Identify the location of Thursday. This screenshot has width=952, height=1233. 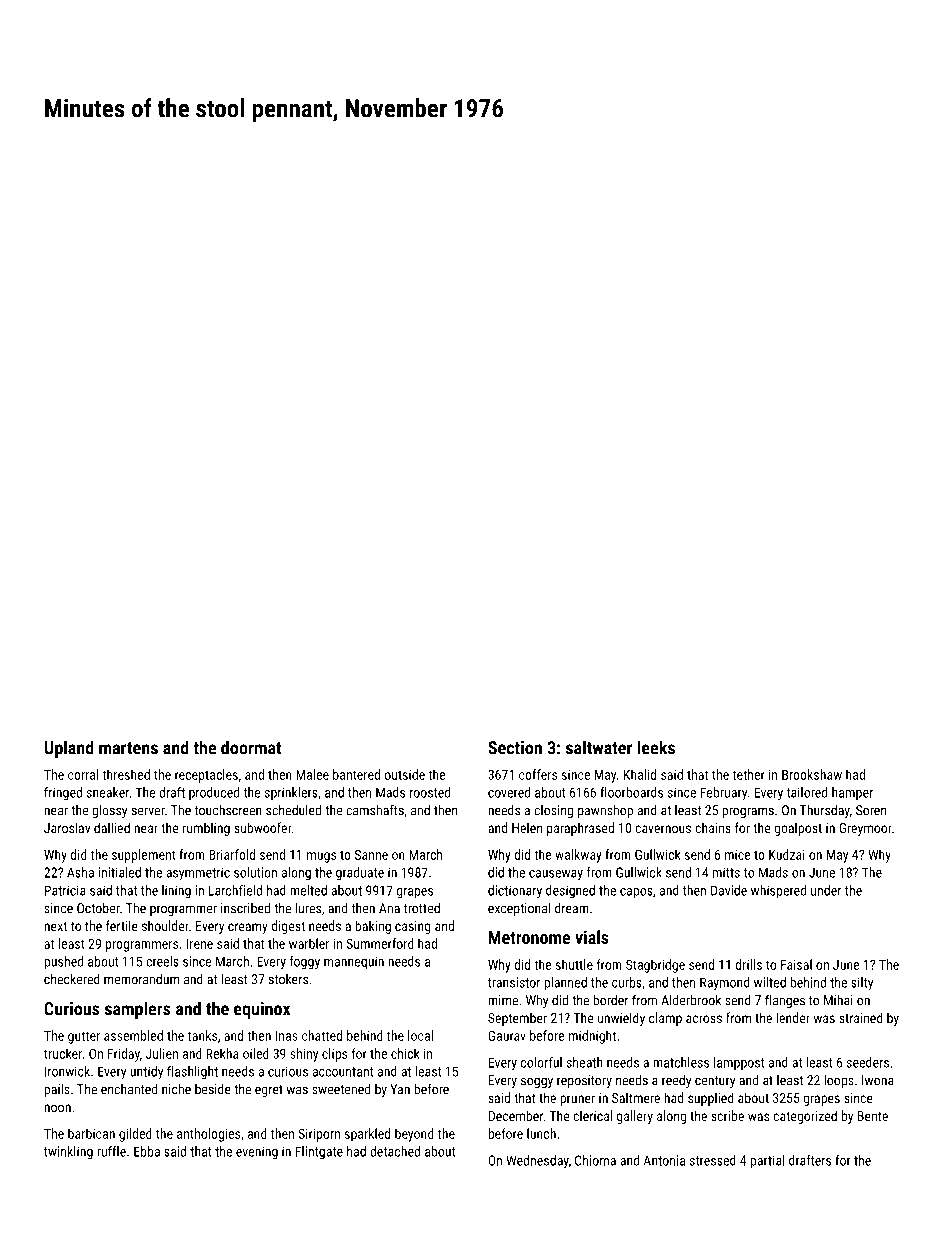
(825, 811).
